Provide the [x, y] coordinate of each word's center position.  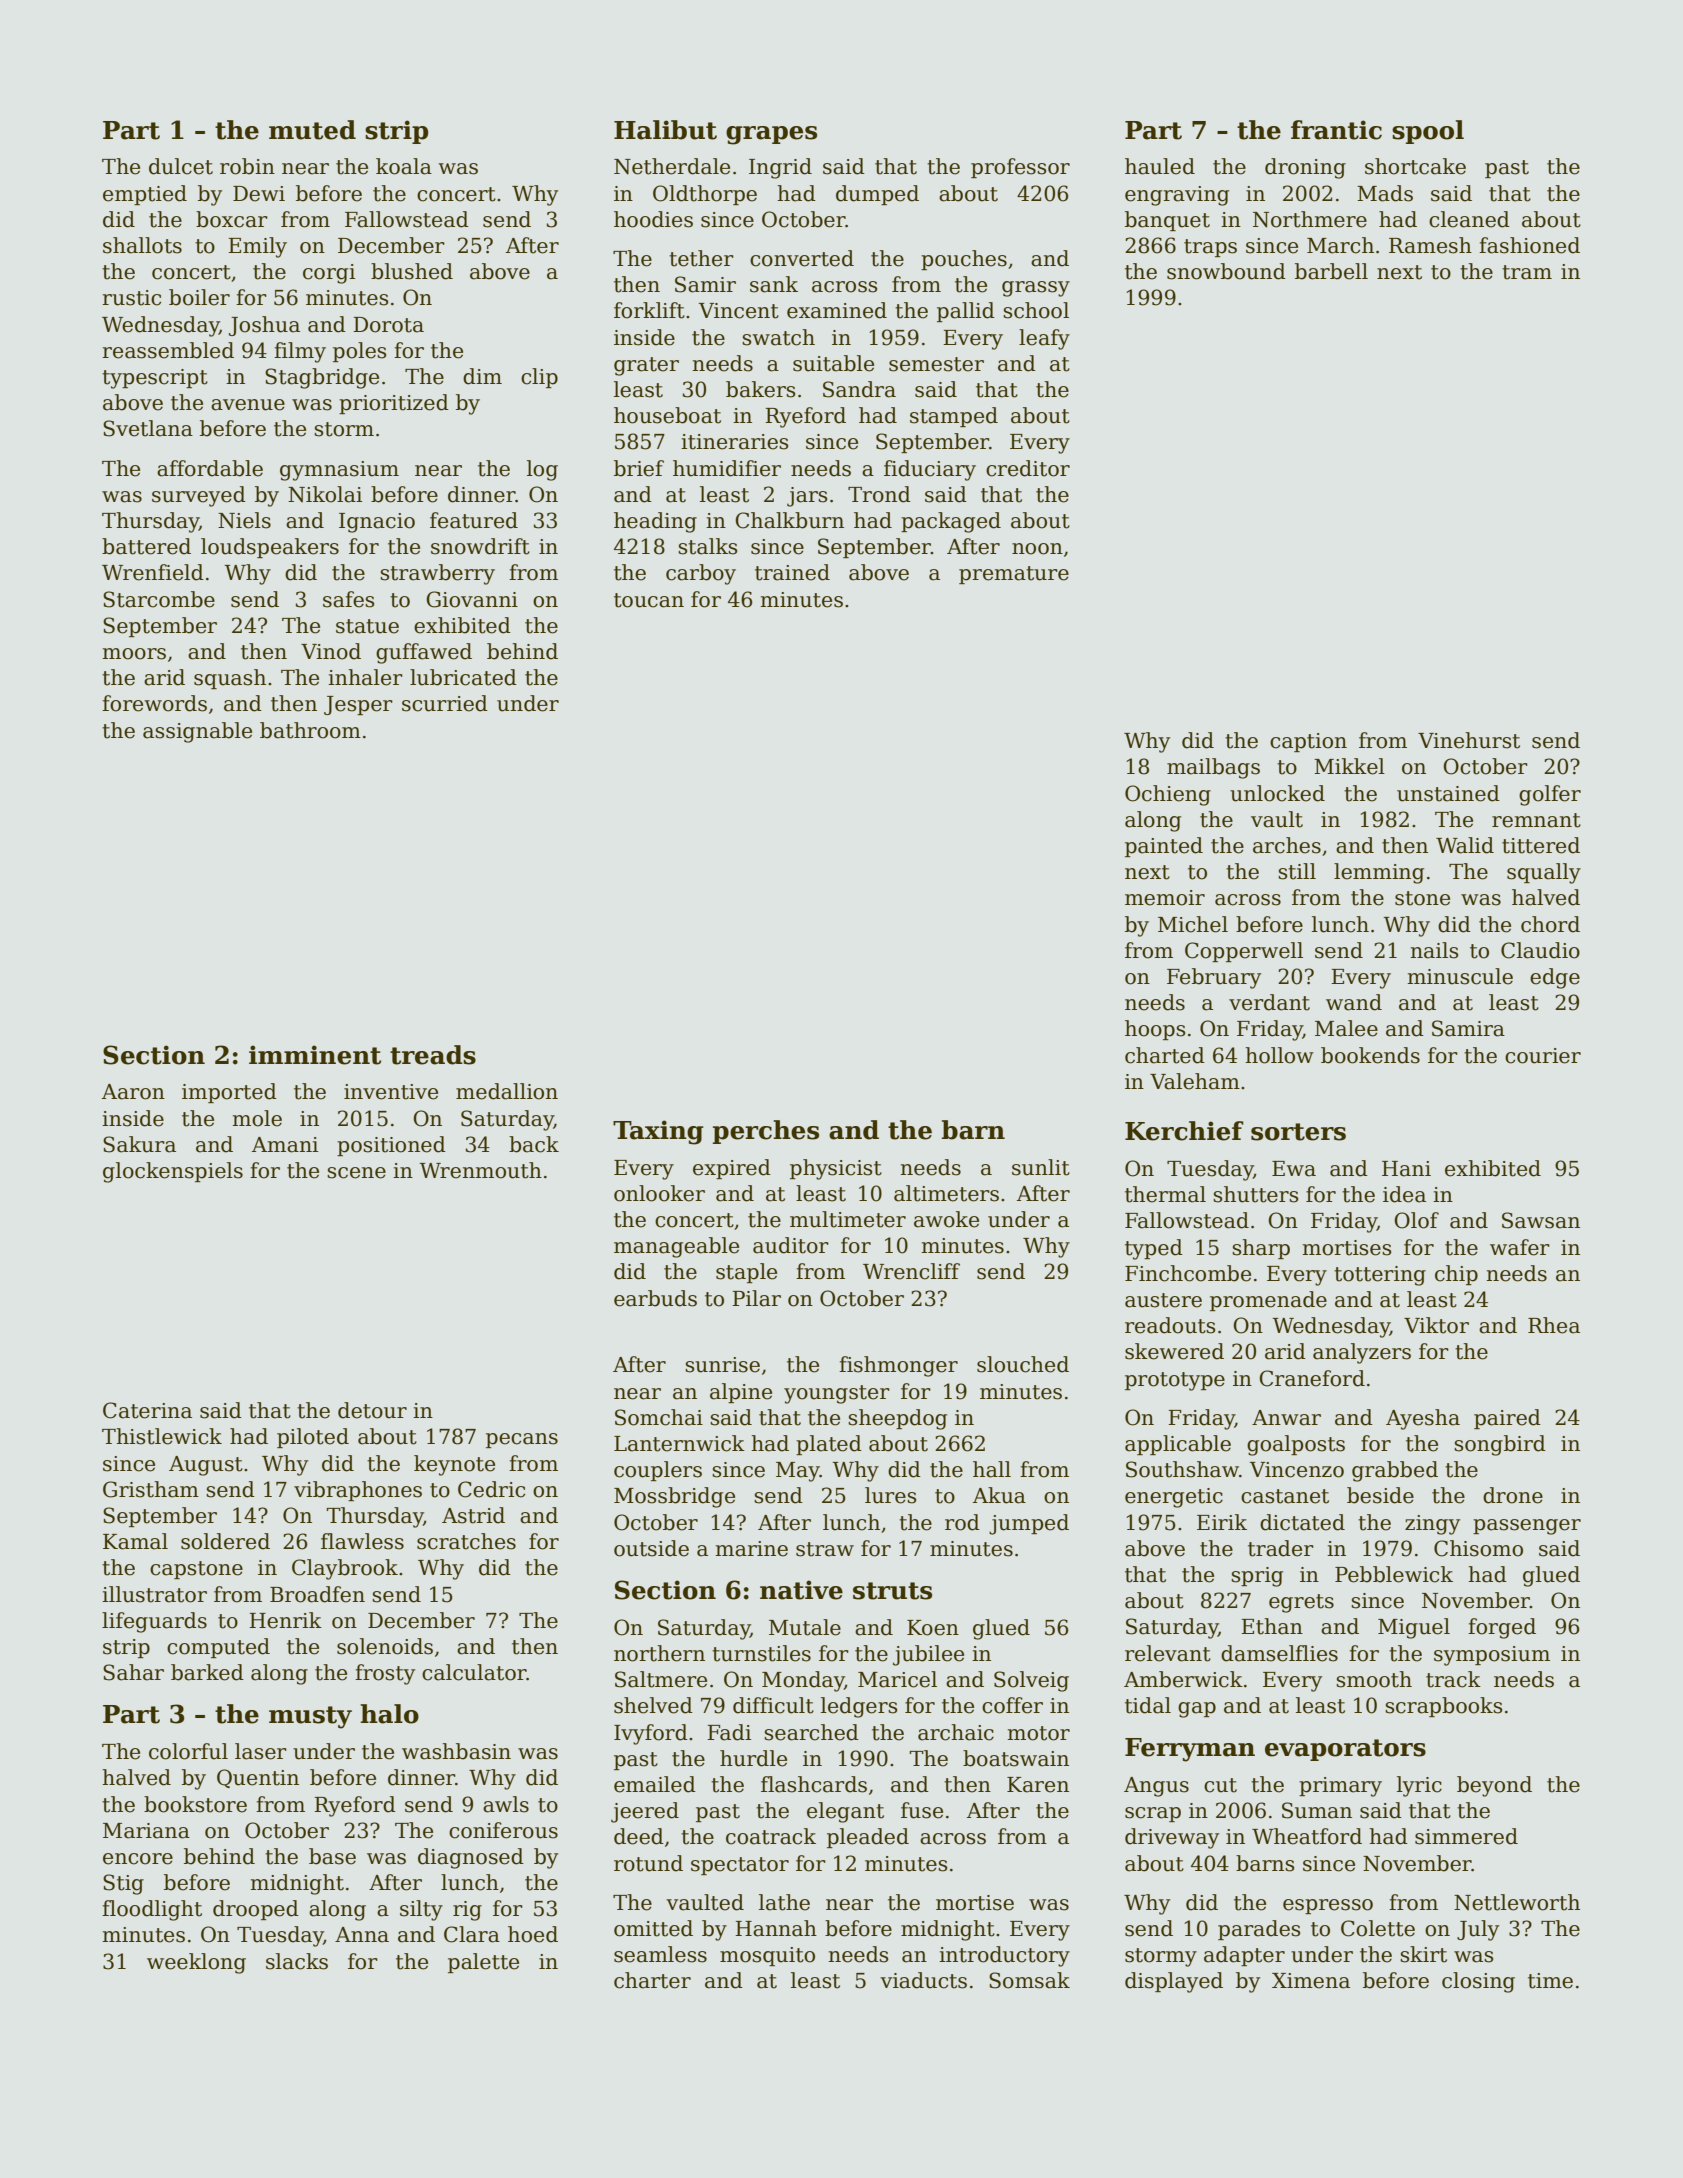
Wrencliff [911, 1271]
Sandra [859, 389]
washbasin [456, 1751]
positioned [391, 1146]
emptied [145, 195]
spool [1428, 132]
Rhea [1554, 1325]
